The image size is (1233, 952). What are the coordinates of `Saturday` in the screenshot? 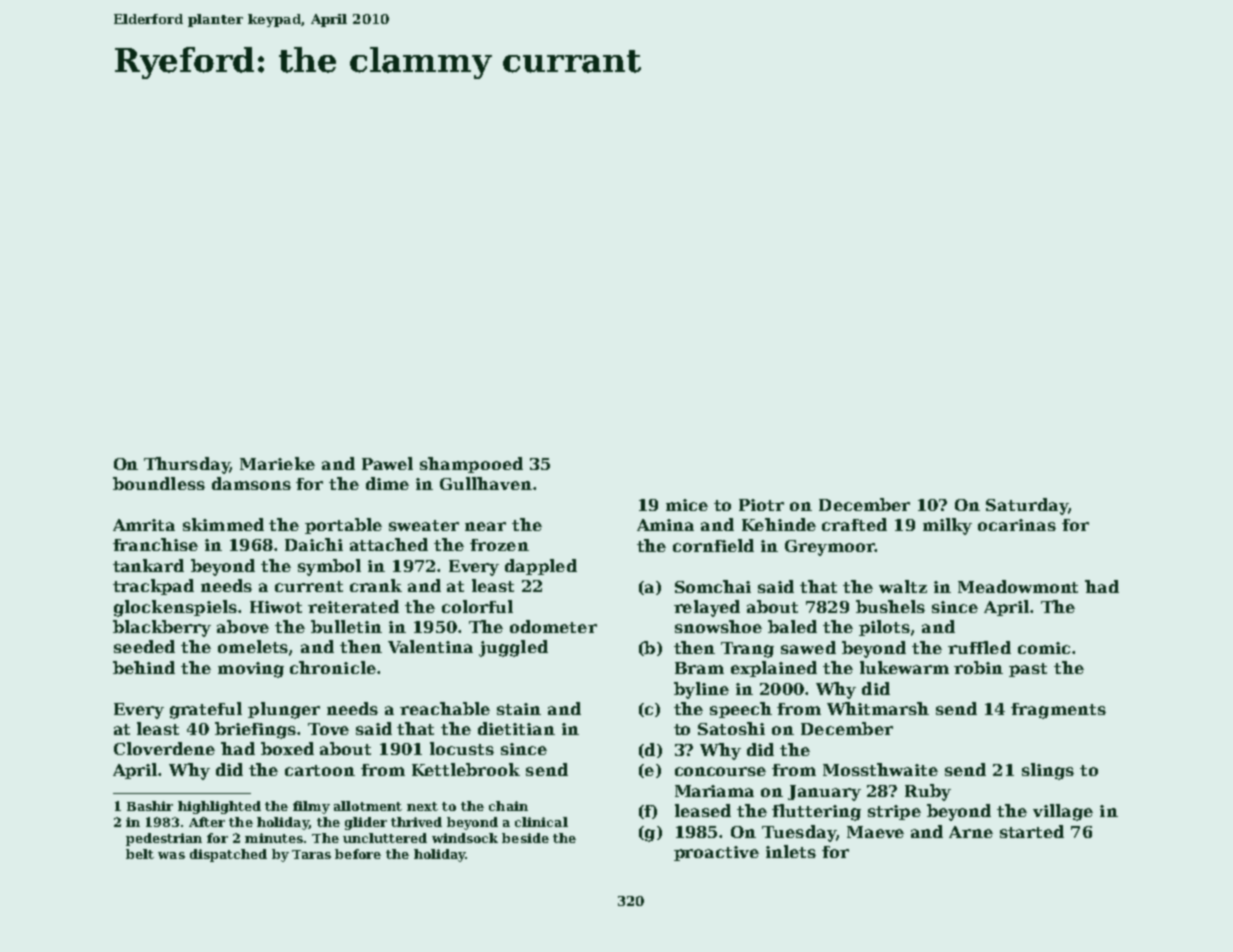 It's located at (1027, 506).
